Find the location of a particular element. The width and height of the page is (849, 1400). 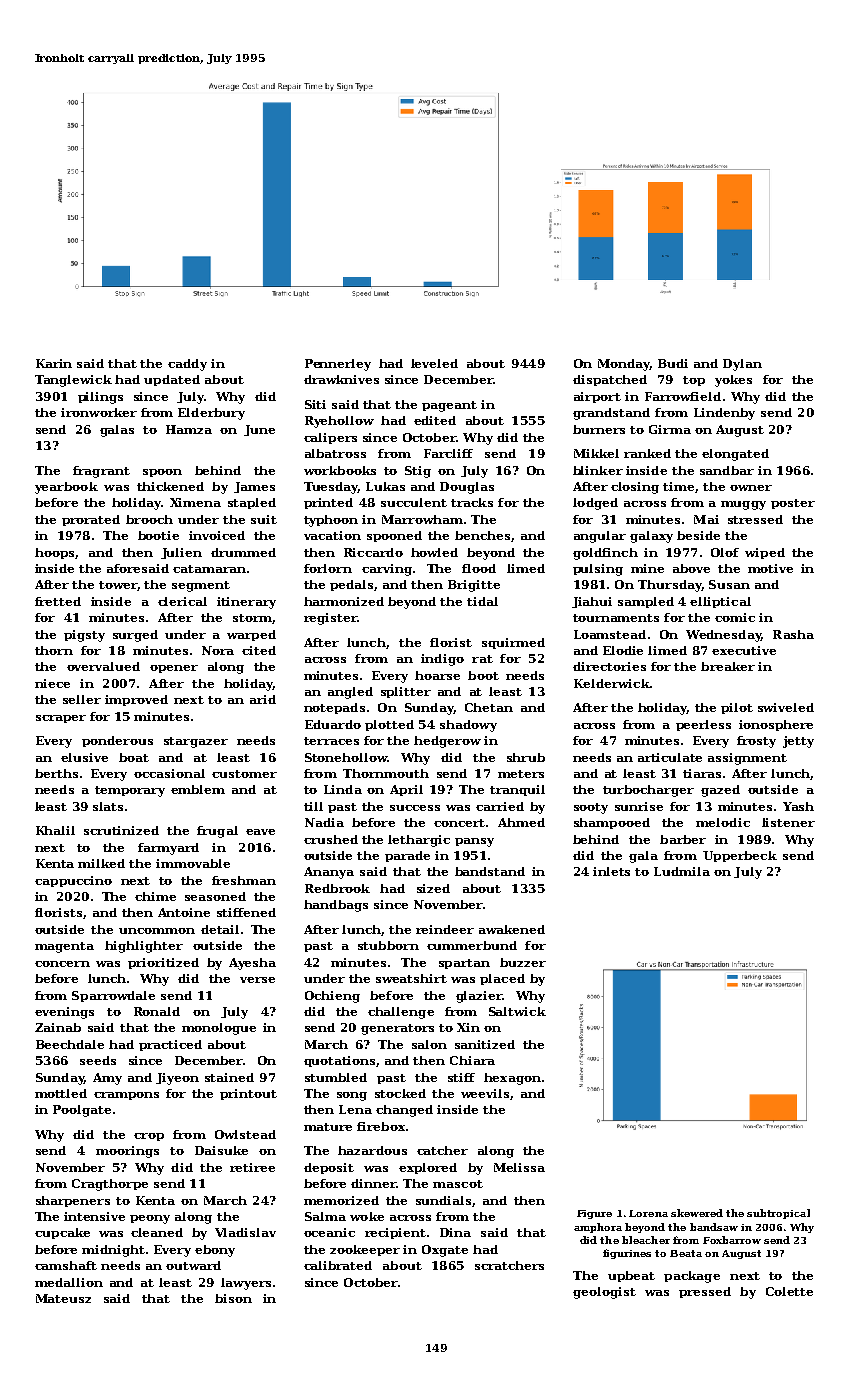

Pennerley is located at coordinates (338, 365).
